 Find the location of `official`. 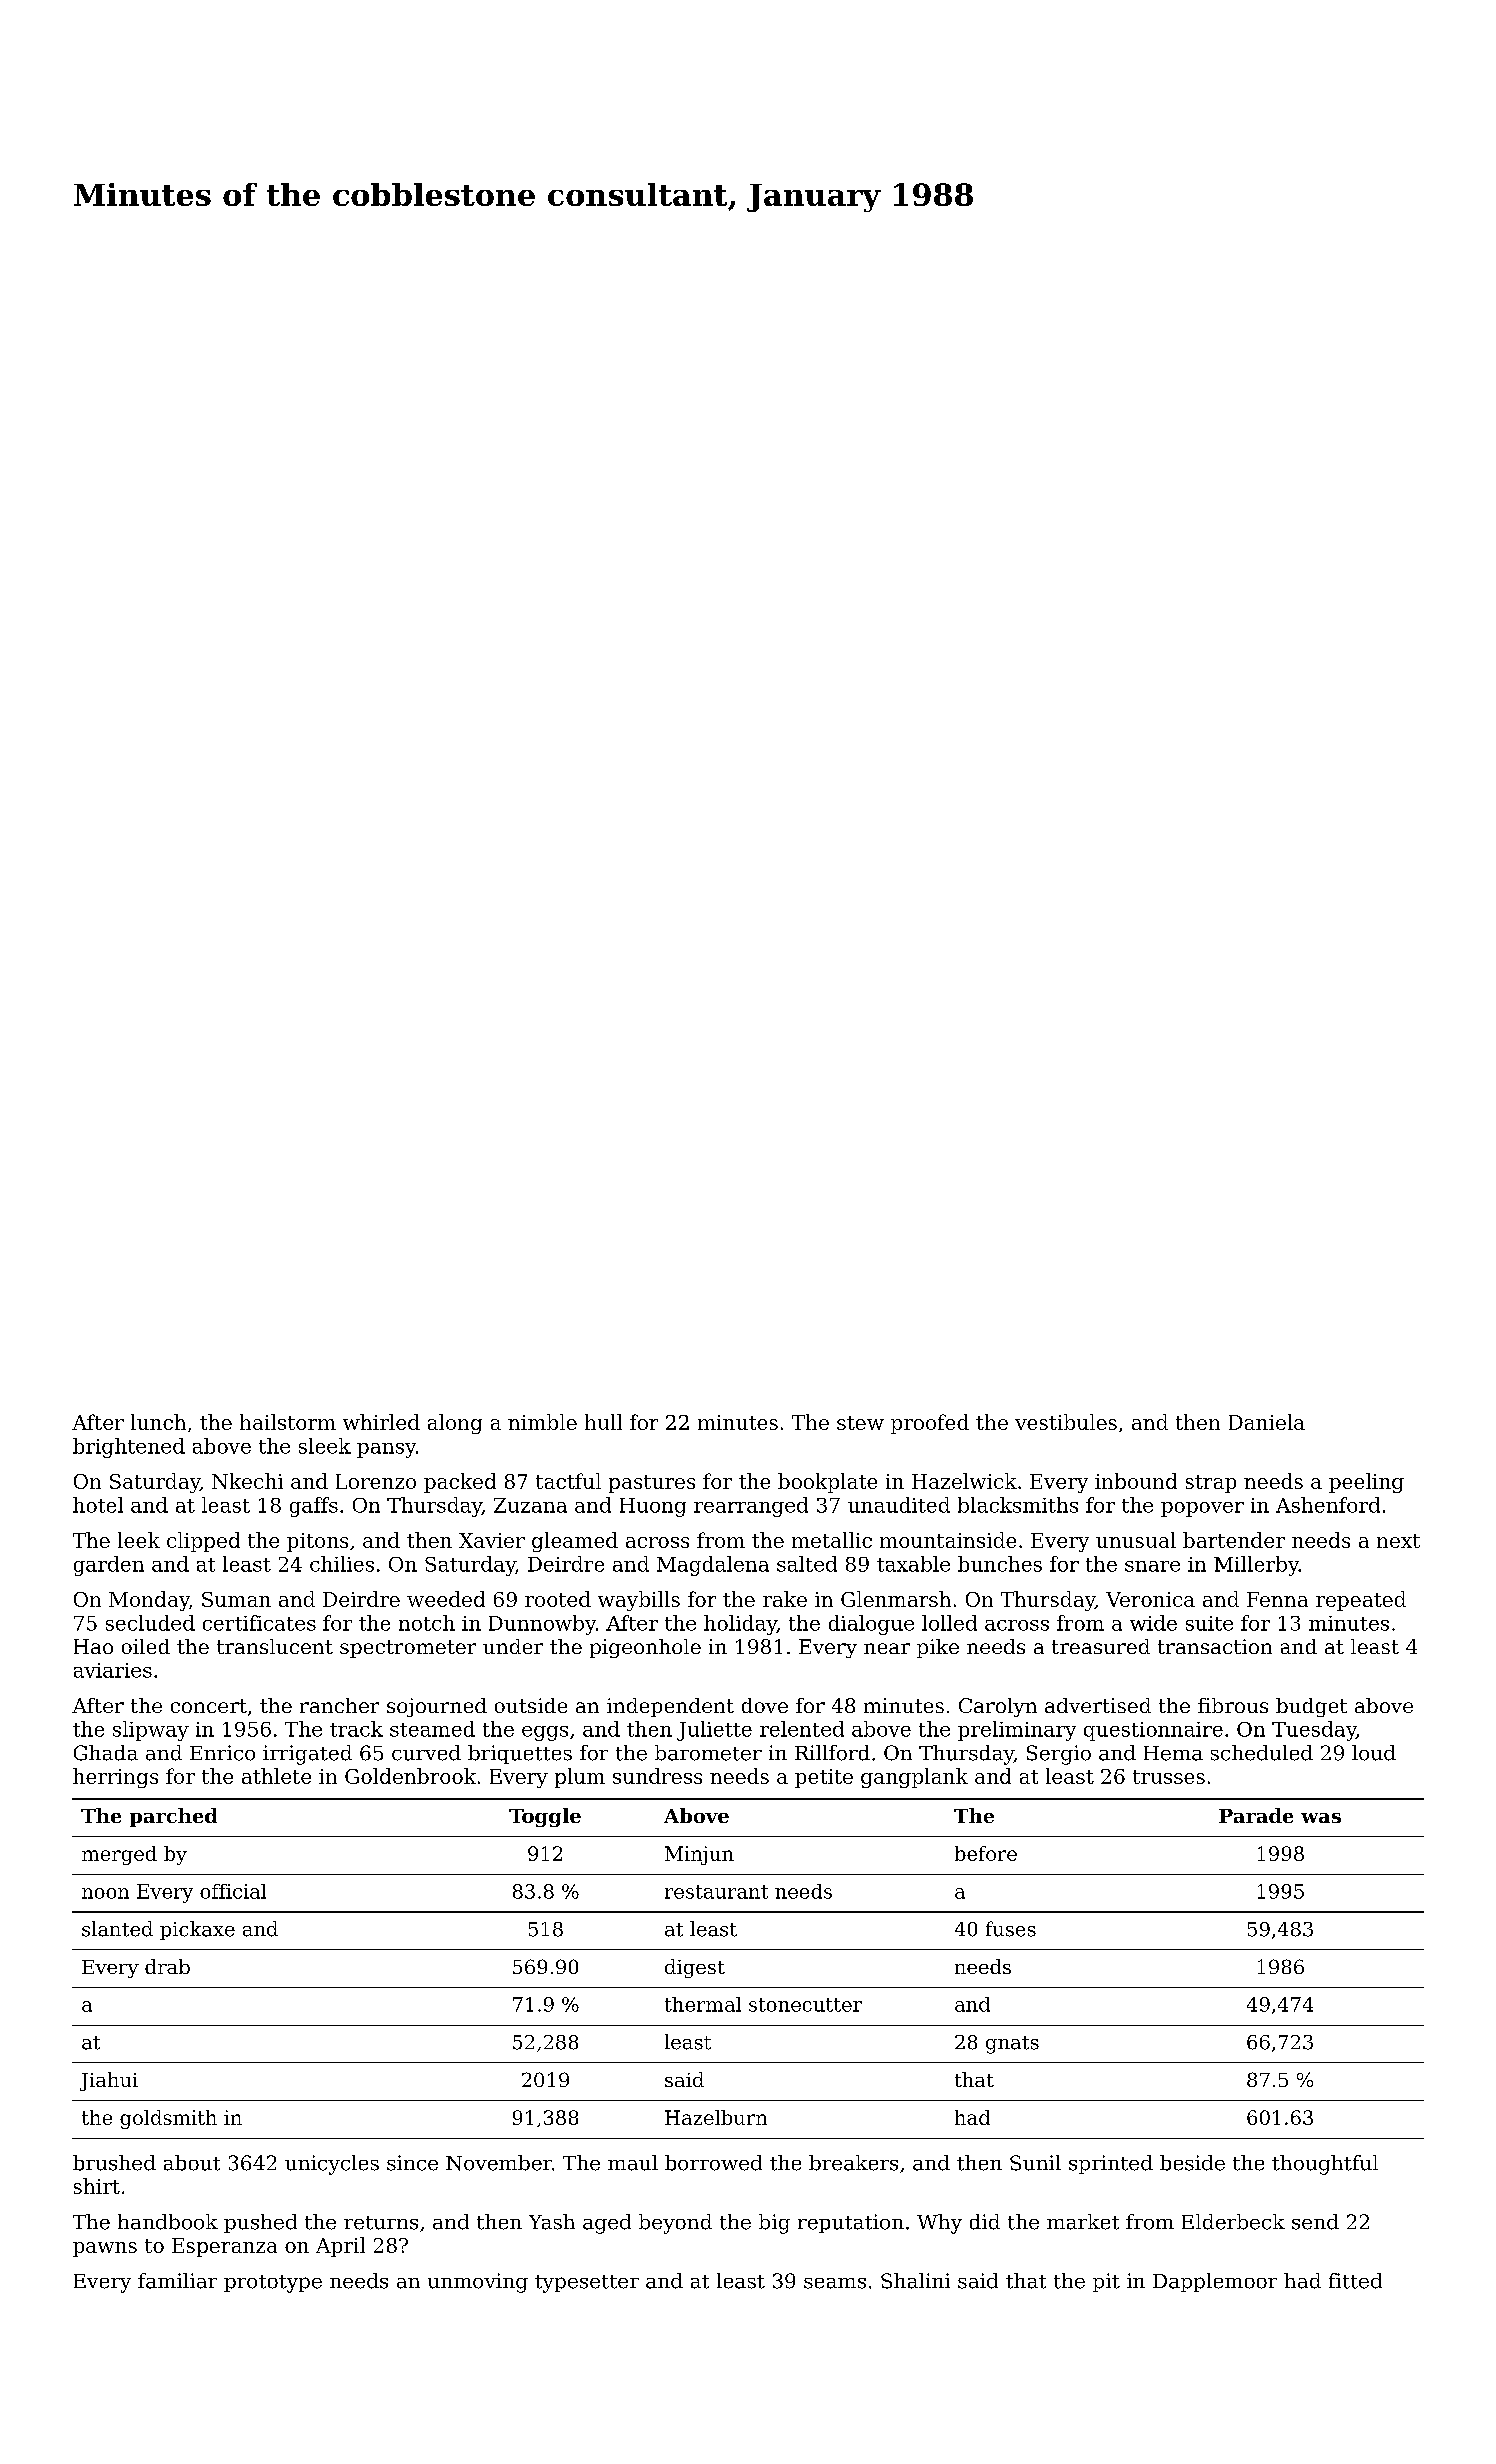

official is located at coordinates (233, 1891).
